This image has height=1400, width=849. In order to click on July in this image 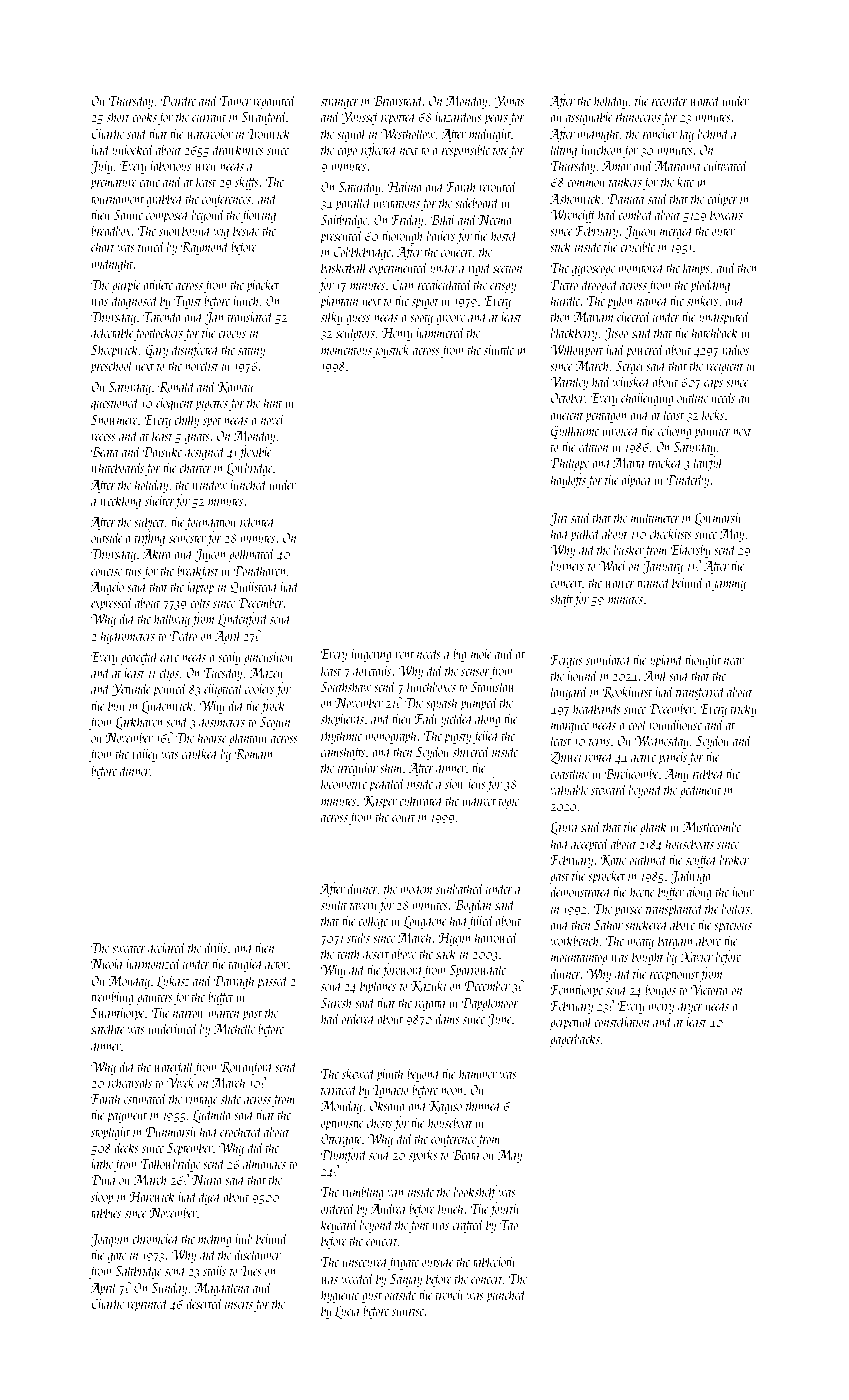, I will do `click(102, 166)`.
